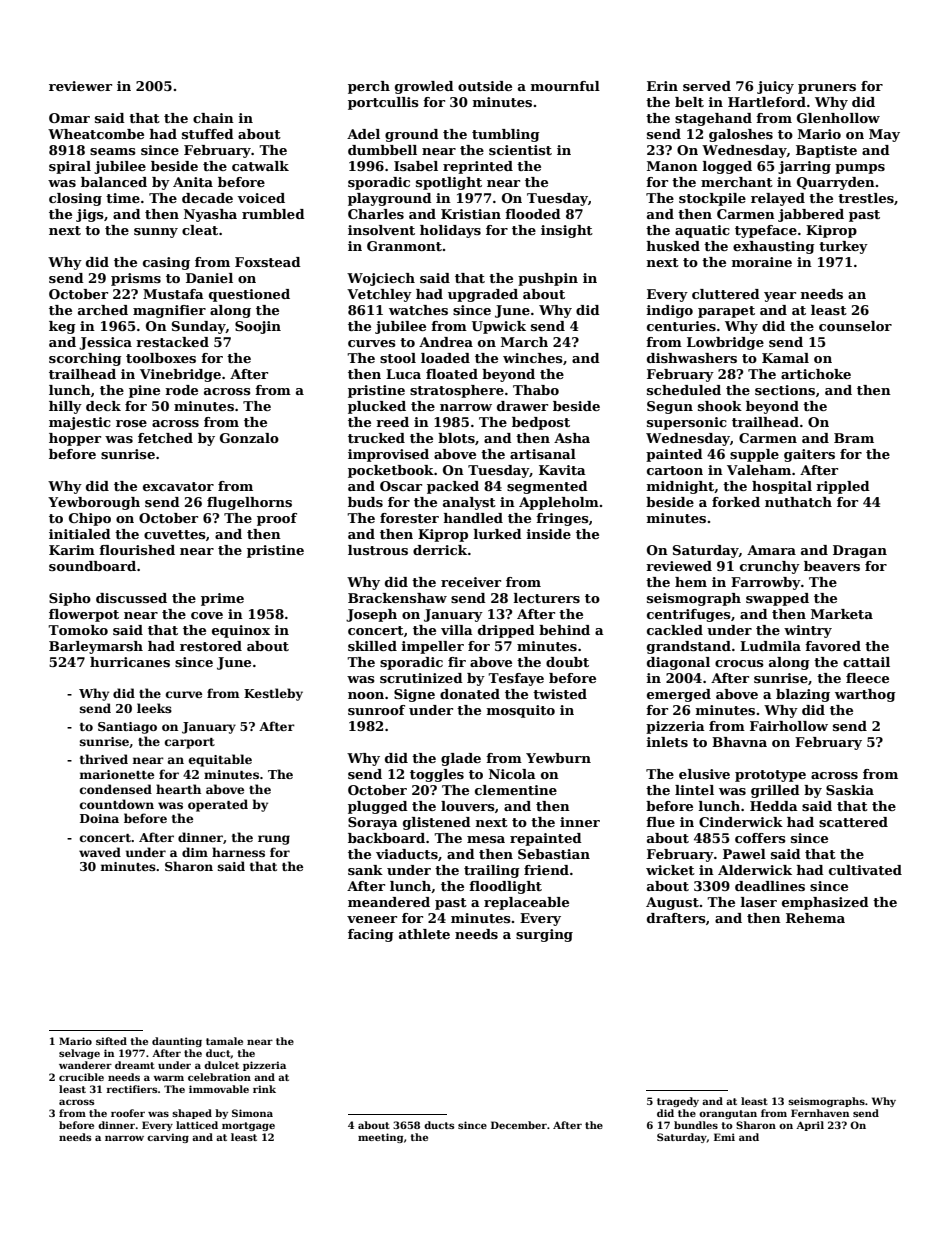 This screenshot has height=1233, width=952. I want to click on aquatic, so click(702, 231).
